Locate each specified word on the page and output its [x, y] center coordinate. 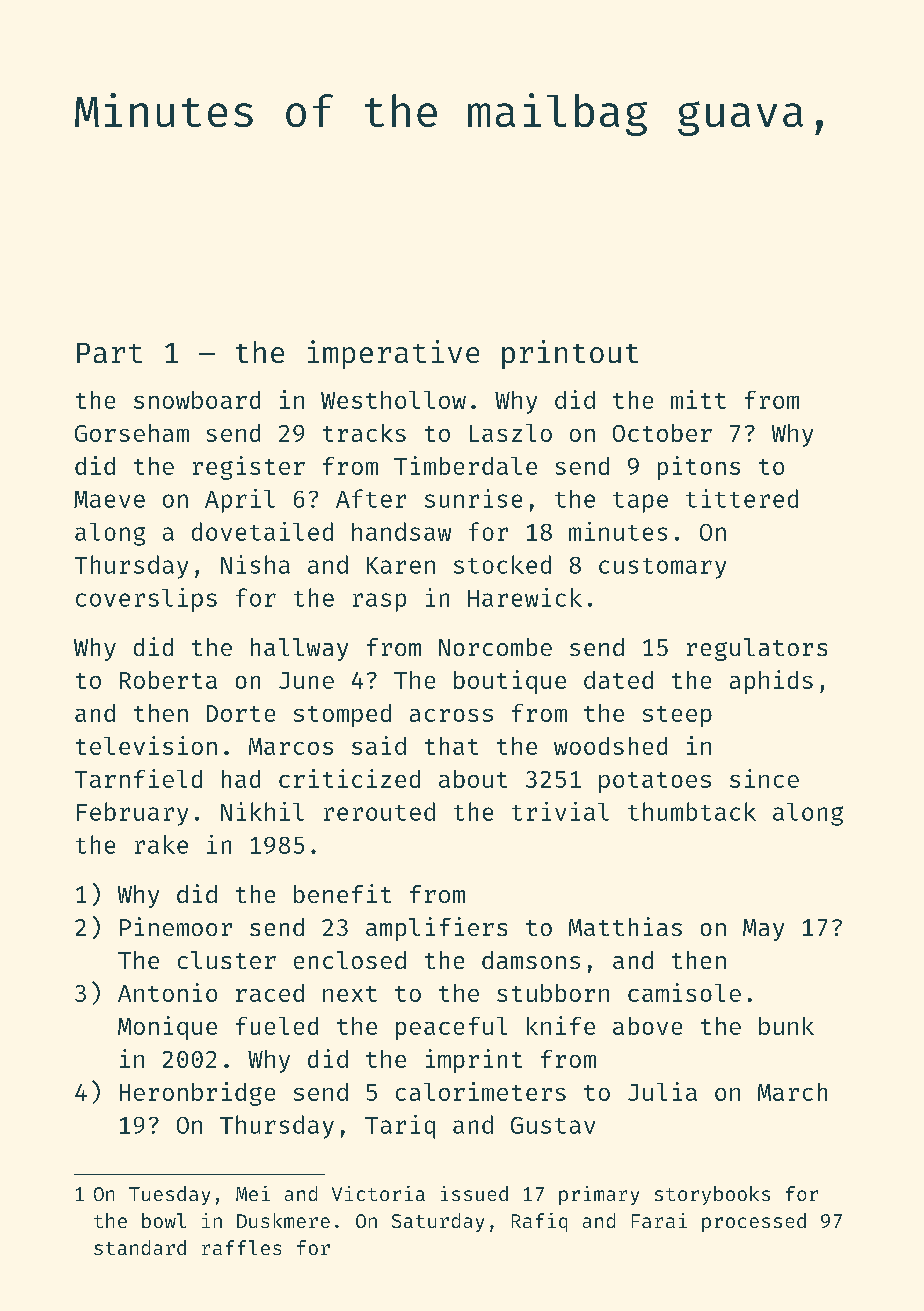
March [792, 1092]
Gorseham [132, 433]
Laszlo [511, 433]
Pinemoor [176, 926]
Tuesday [169, 1195]
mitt [698, 399]
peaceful [451, 1028]
